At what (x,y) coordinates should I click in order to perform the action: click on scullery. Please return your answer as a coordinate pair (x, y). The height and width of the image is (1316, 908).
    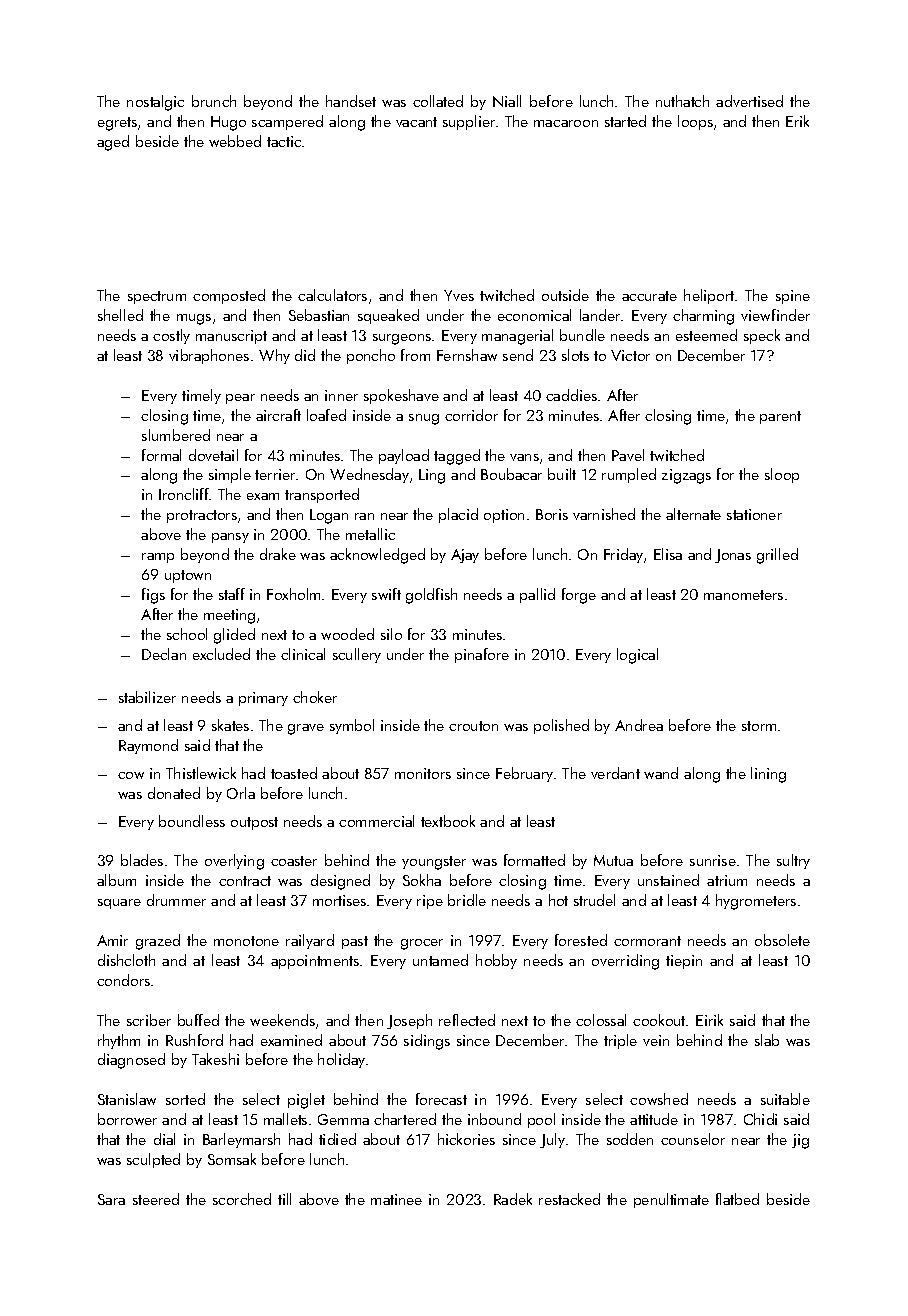
    Looking at the image, I should click on (357, 655).
